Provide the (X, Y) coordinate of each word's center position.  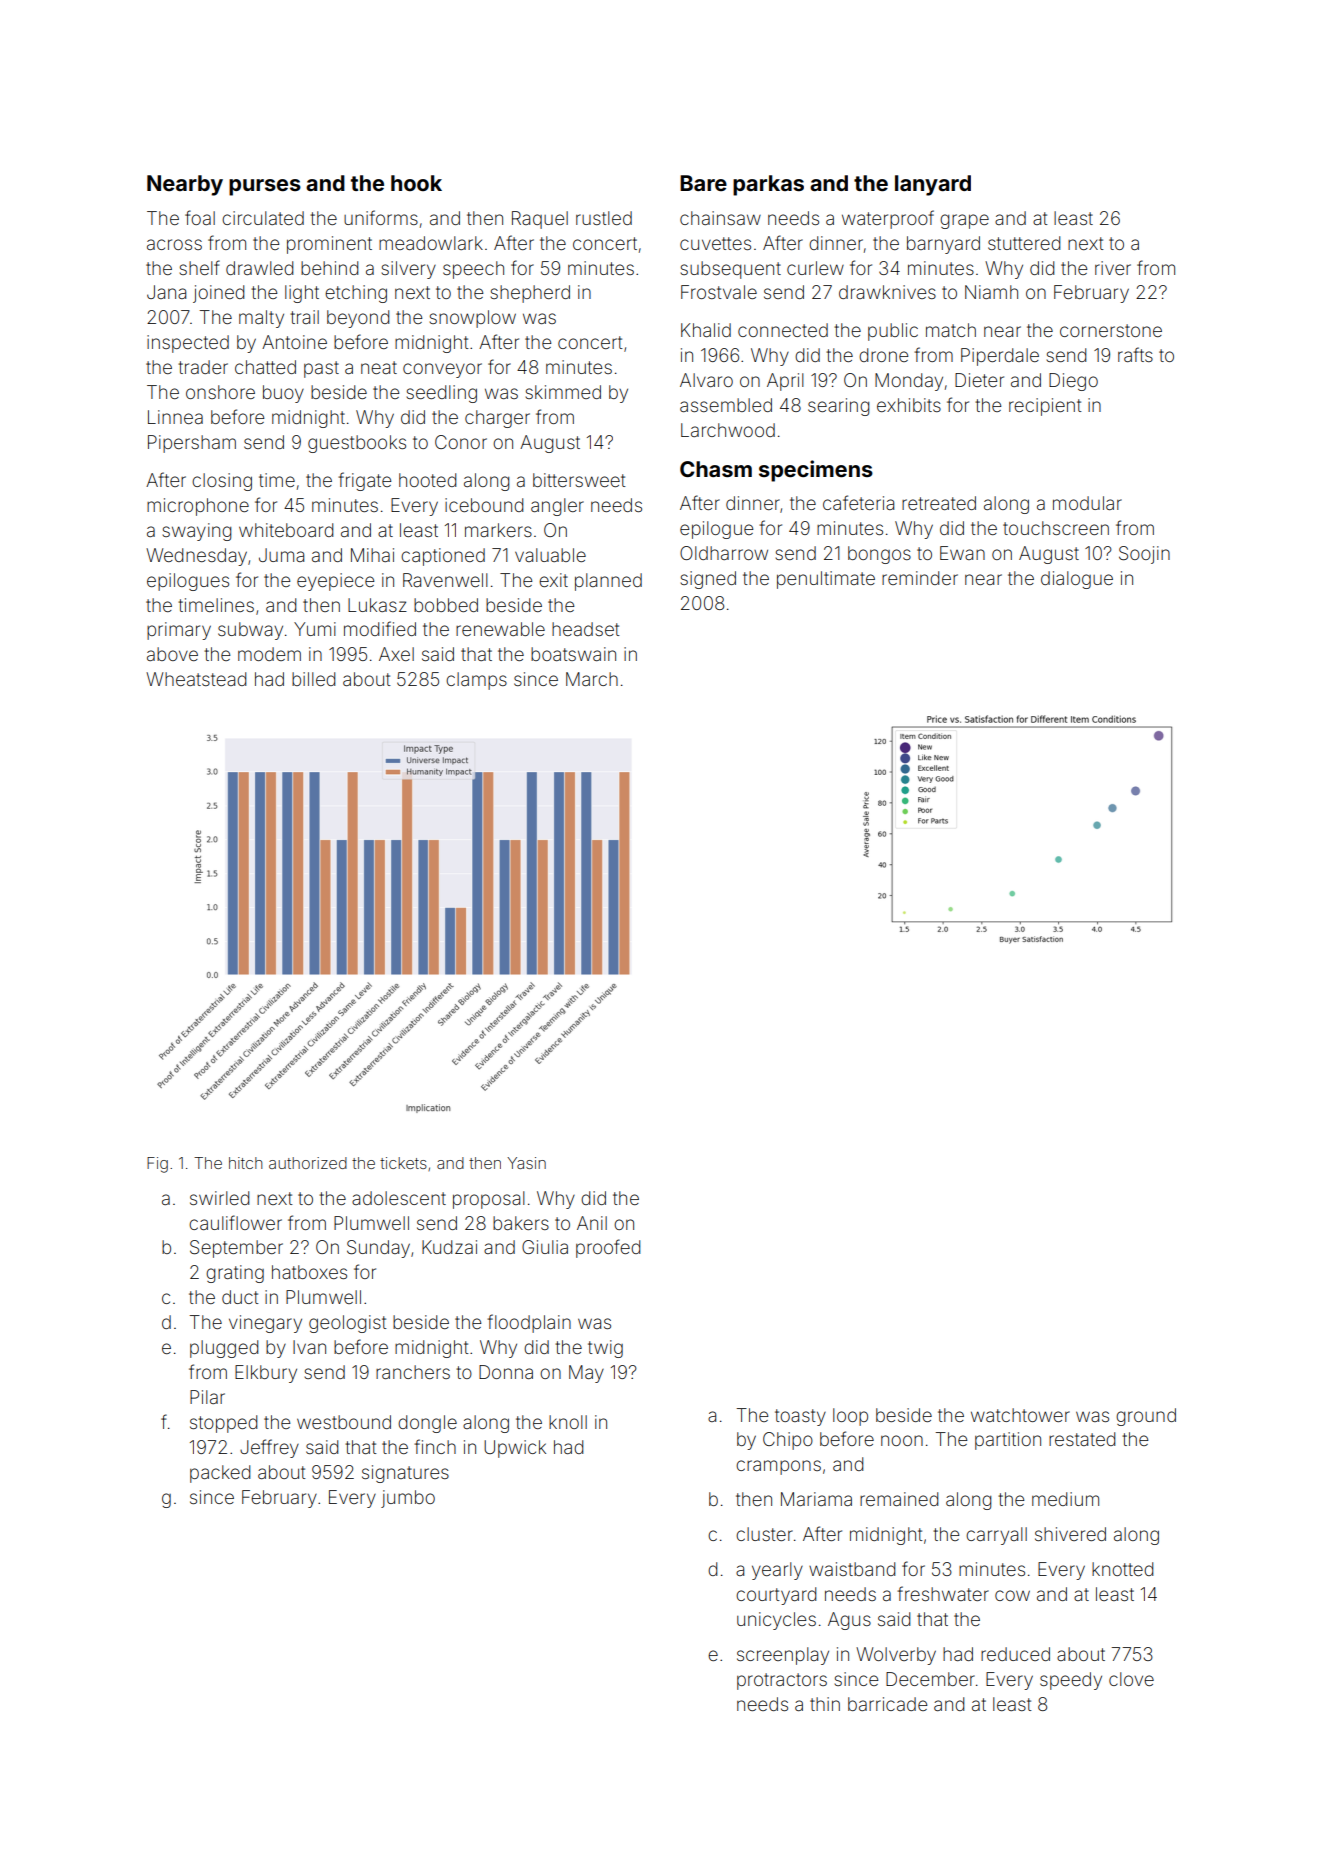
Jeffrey (269, 1448)
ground (1146, 1417)
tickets (403, 1163)
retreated (939, 503)
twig (605, 1349)
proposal (489, 1200)
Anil (592, 1223)
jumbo (408, 1499)
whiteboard (286, 530)
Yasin (526, 1163)
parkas (768, 185)
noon (902, 1440)
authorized (308, 1163)
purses (265, 187)
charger (497, 419)
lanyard (933, 185)
